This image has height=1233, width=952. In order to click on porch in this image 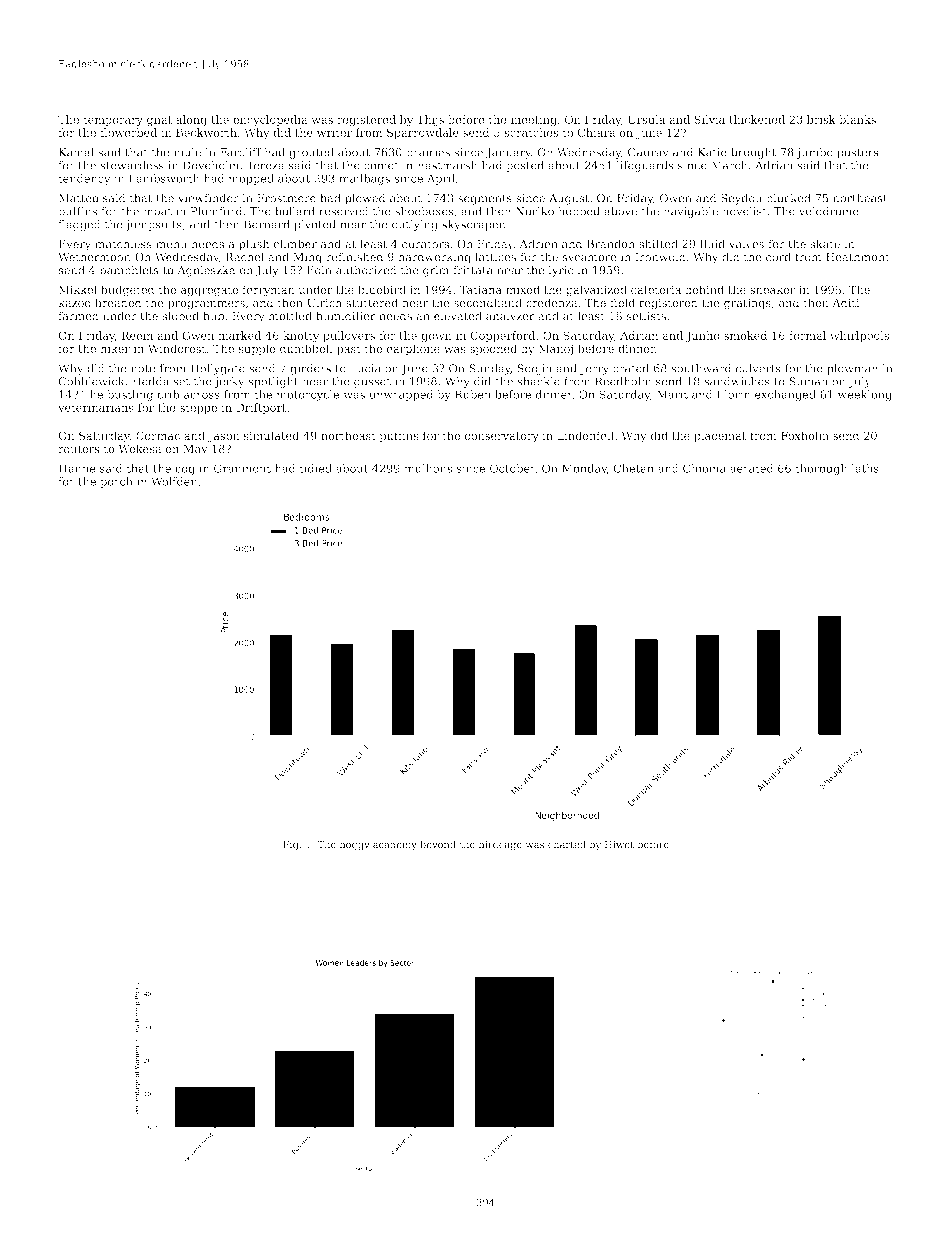, I will do `click(116, 482)`.
